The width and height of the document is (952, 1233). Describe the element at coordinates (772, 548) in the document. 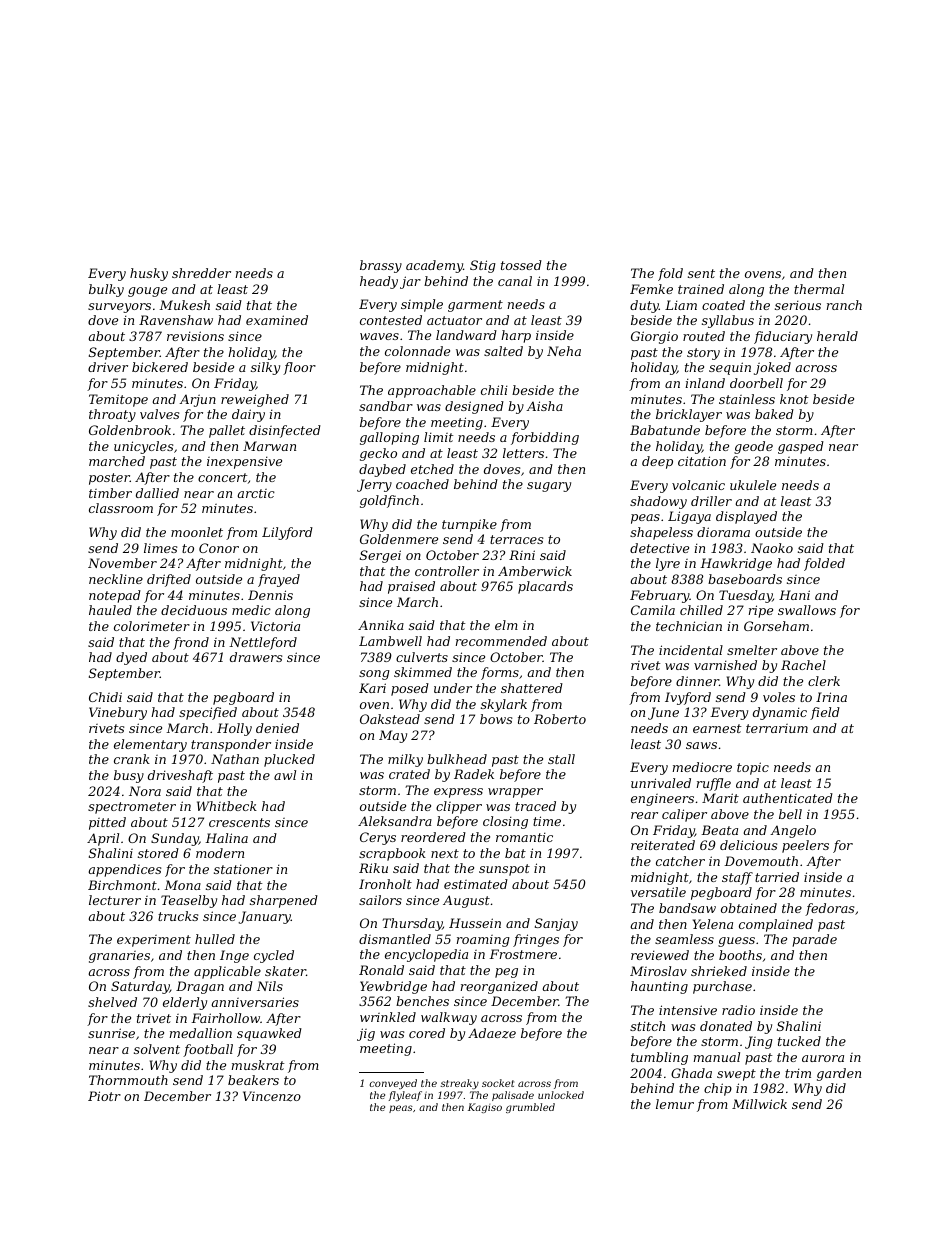

I see `Naoko` at that location.
